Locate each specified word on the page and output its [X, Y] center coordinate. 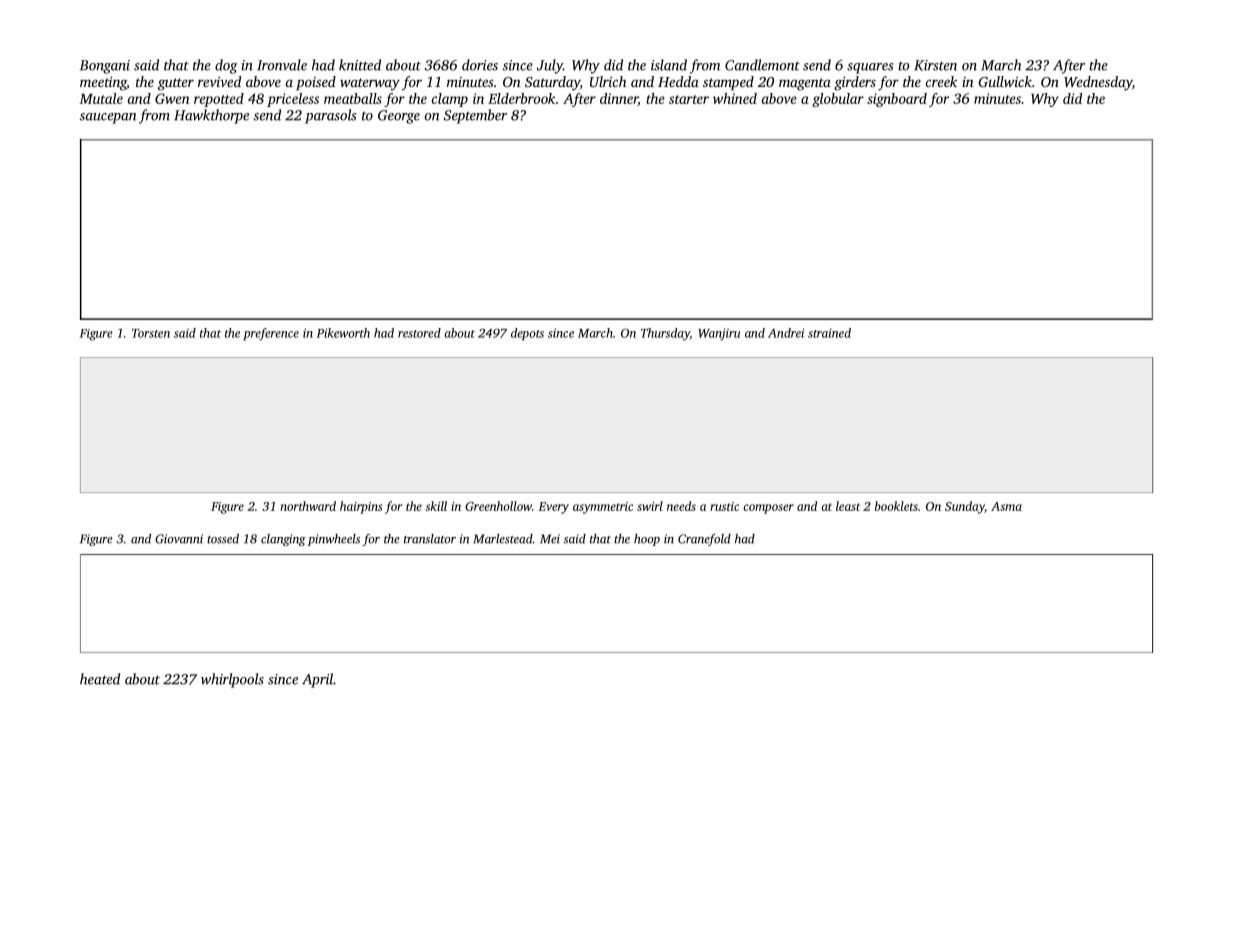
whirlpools [232, 680]
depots [527, 334]
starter [689, 99]
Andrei [786, 333]
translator [430, 539]
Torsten [151, 333]
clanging [283, 540]
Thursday [665, 334]
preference [271, 334]
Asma [1006, 506]
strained [829, 333]
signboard [897, 100]
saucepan [108, 118]
